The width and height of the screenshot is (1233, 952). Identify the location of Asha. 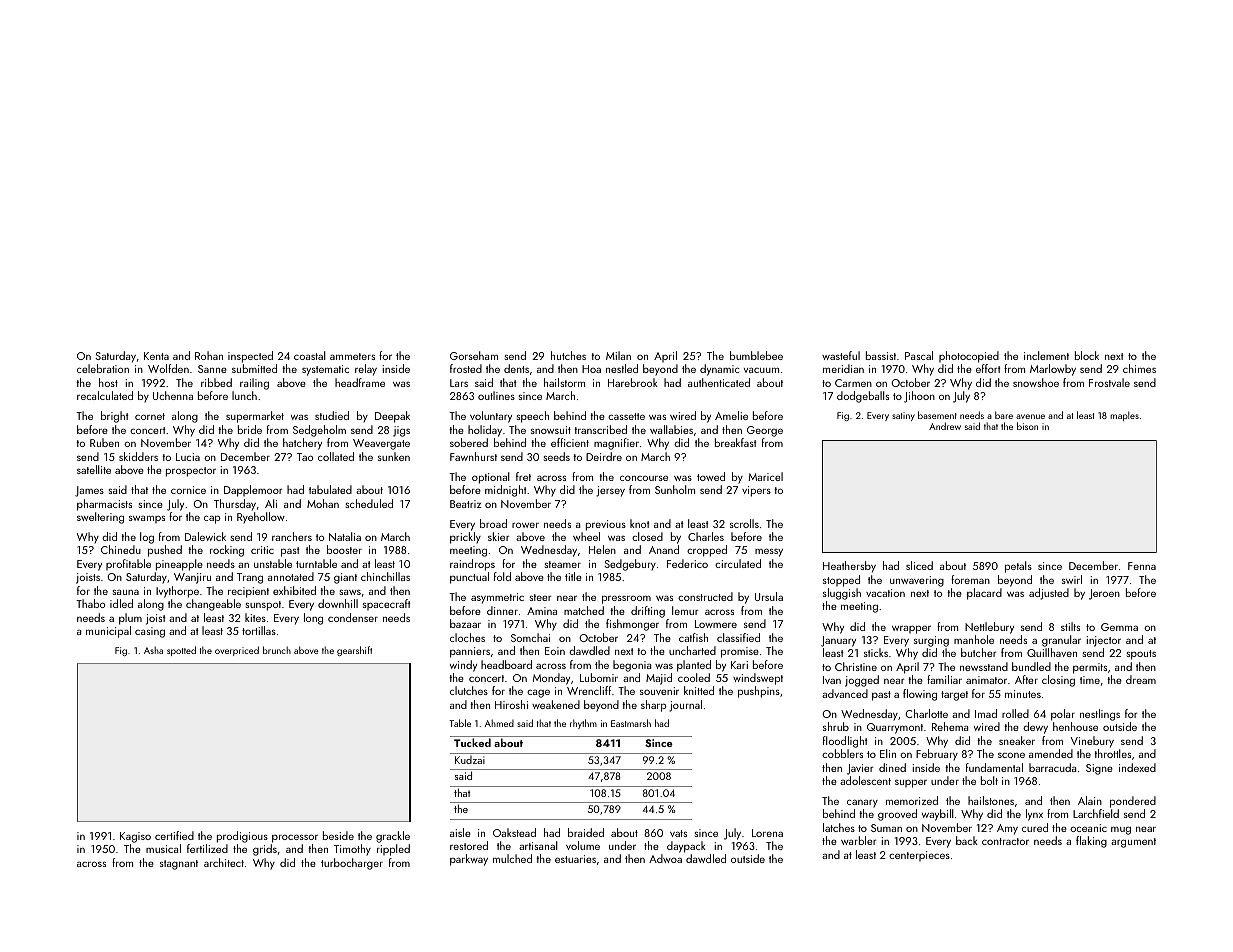
(153, 650).
